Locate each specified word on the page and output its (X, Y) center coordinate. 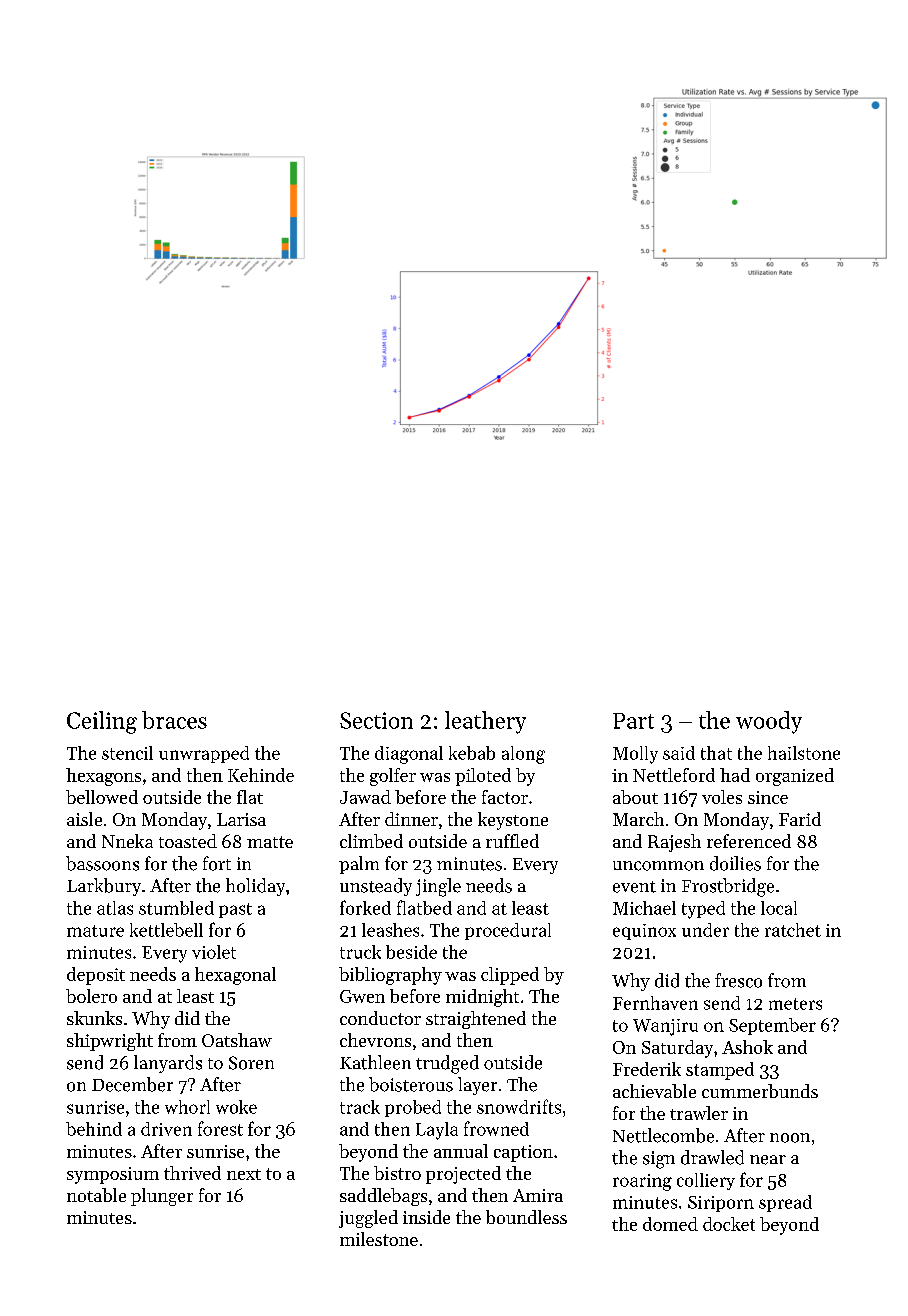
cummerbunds (760, 1091)
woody (769, 722)
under (705, 930)
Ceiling (102, 722)
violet (214, 952)
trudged (447, 1064)
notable (96, 1195)
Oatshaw (237, 1040)
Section (376, 720)
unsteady (376, 887)
